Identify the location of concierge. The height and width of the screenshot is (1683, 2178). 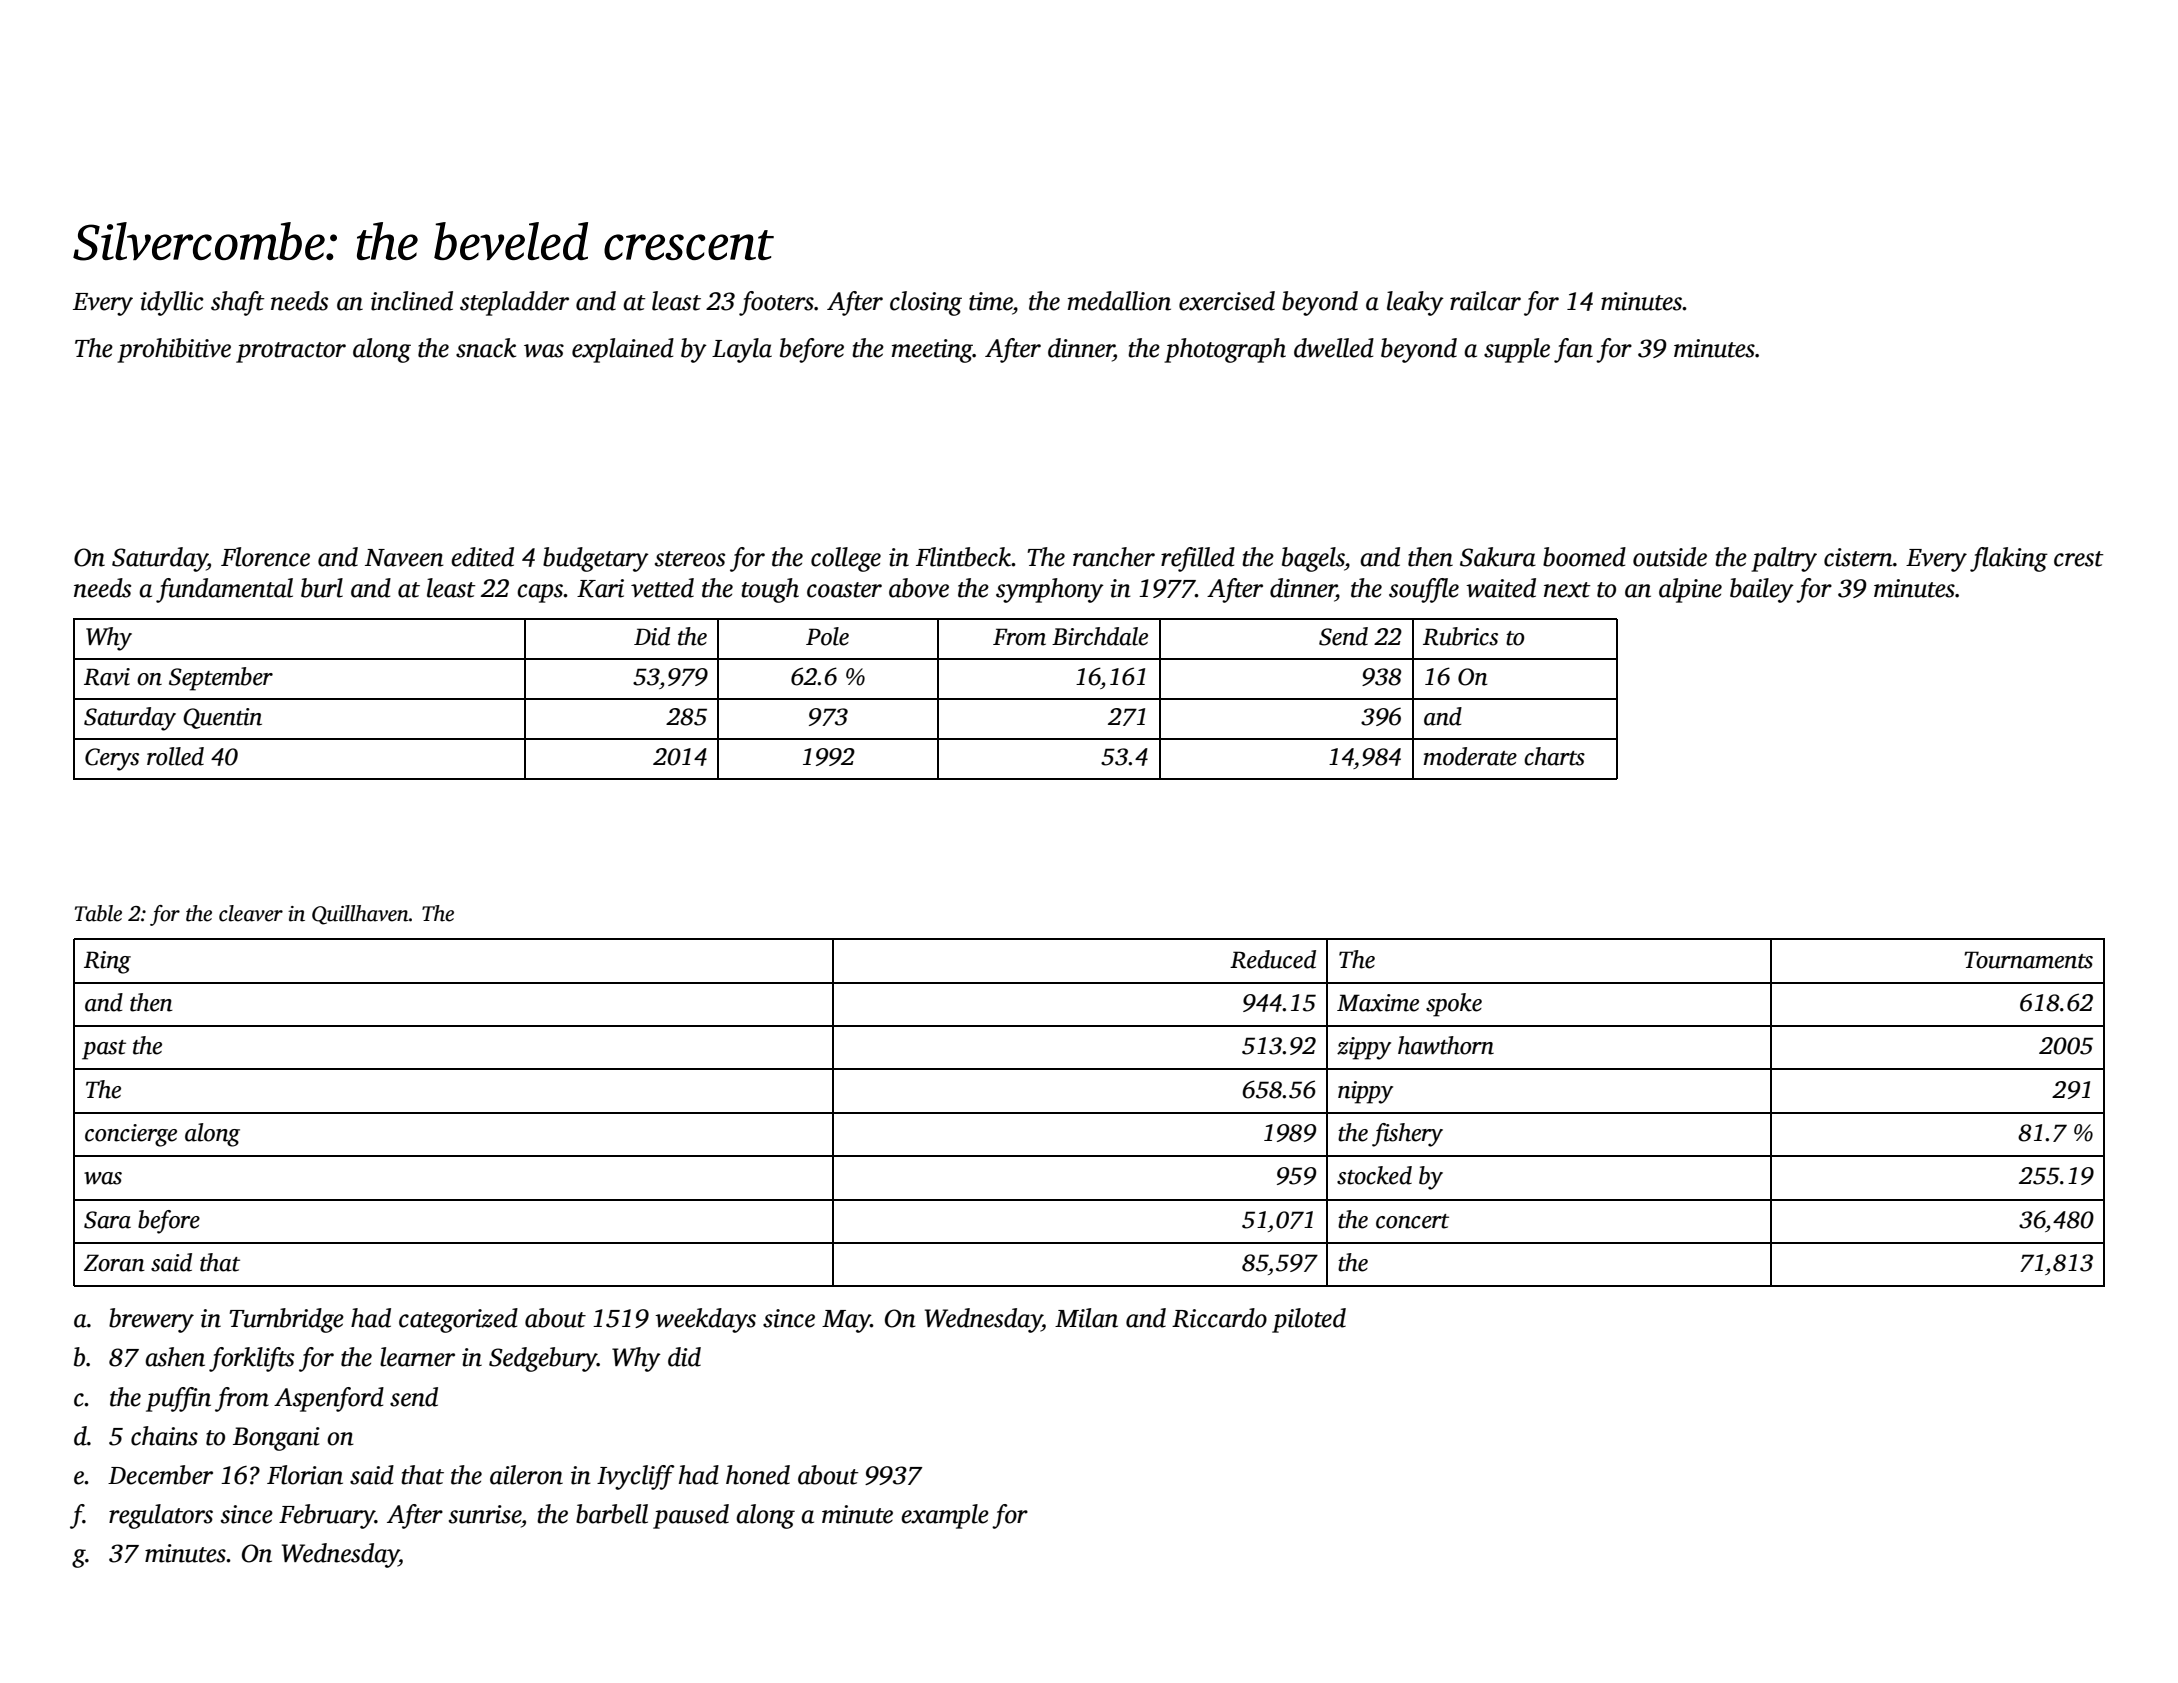
(131, 1135).
